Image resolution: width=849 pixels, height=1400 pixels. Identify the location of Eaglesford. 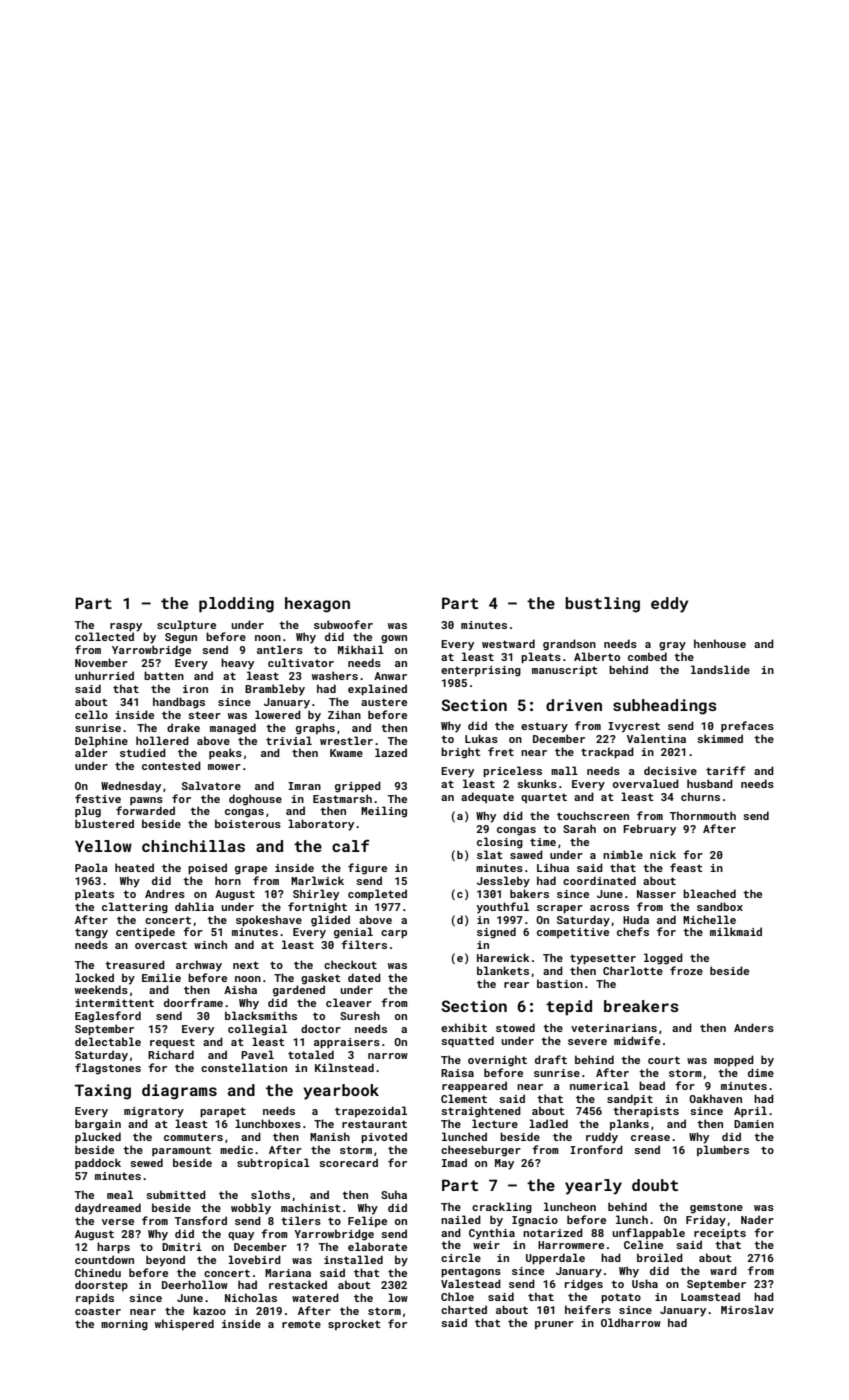
(108, 1017).
